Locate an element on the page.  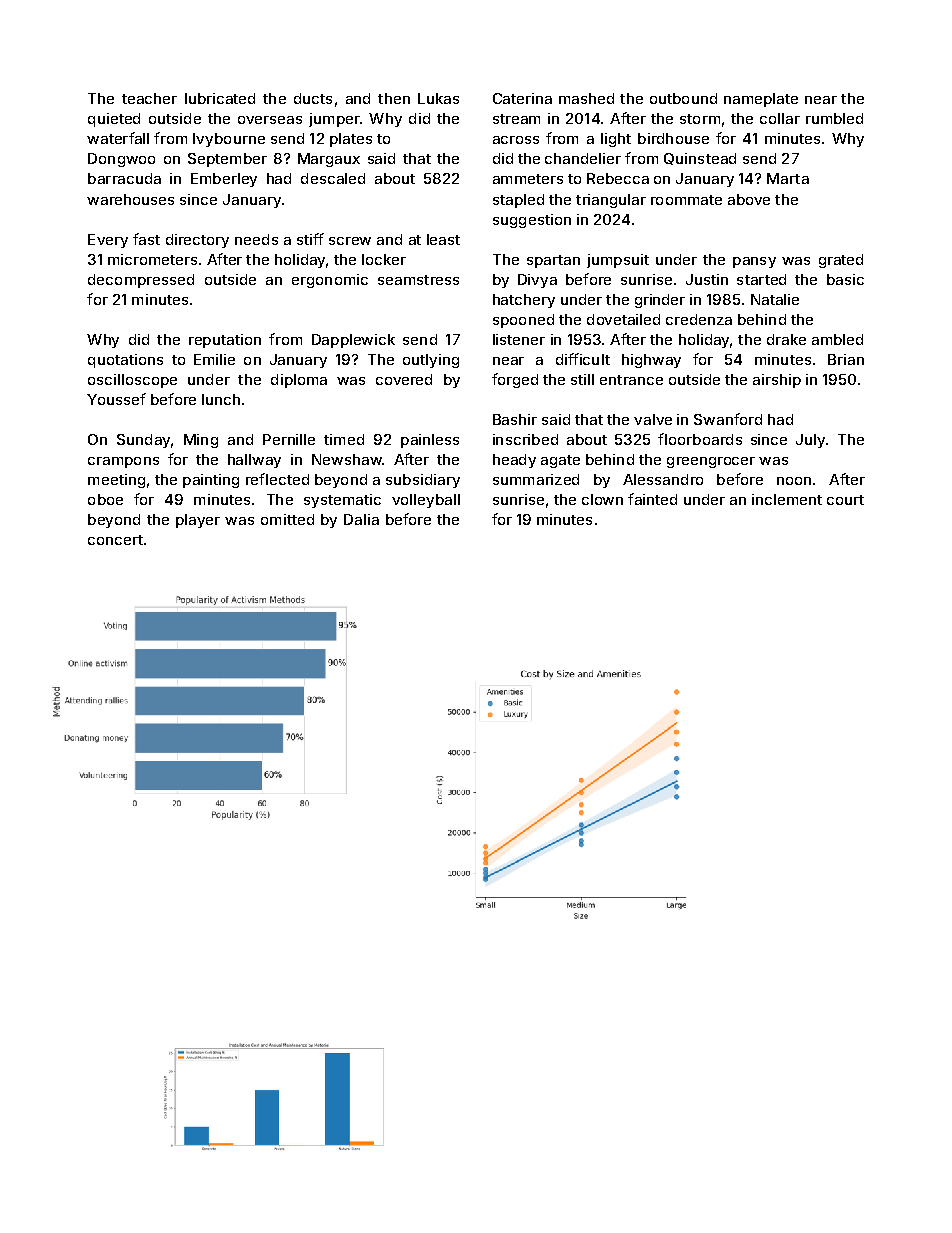
grated is located at coordinates (841, 261).
